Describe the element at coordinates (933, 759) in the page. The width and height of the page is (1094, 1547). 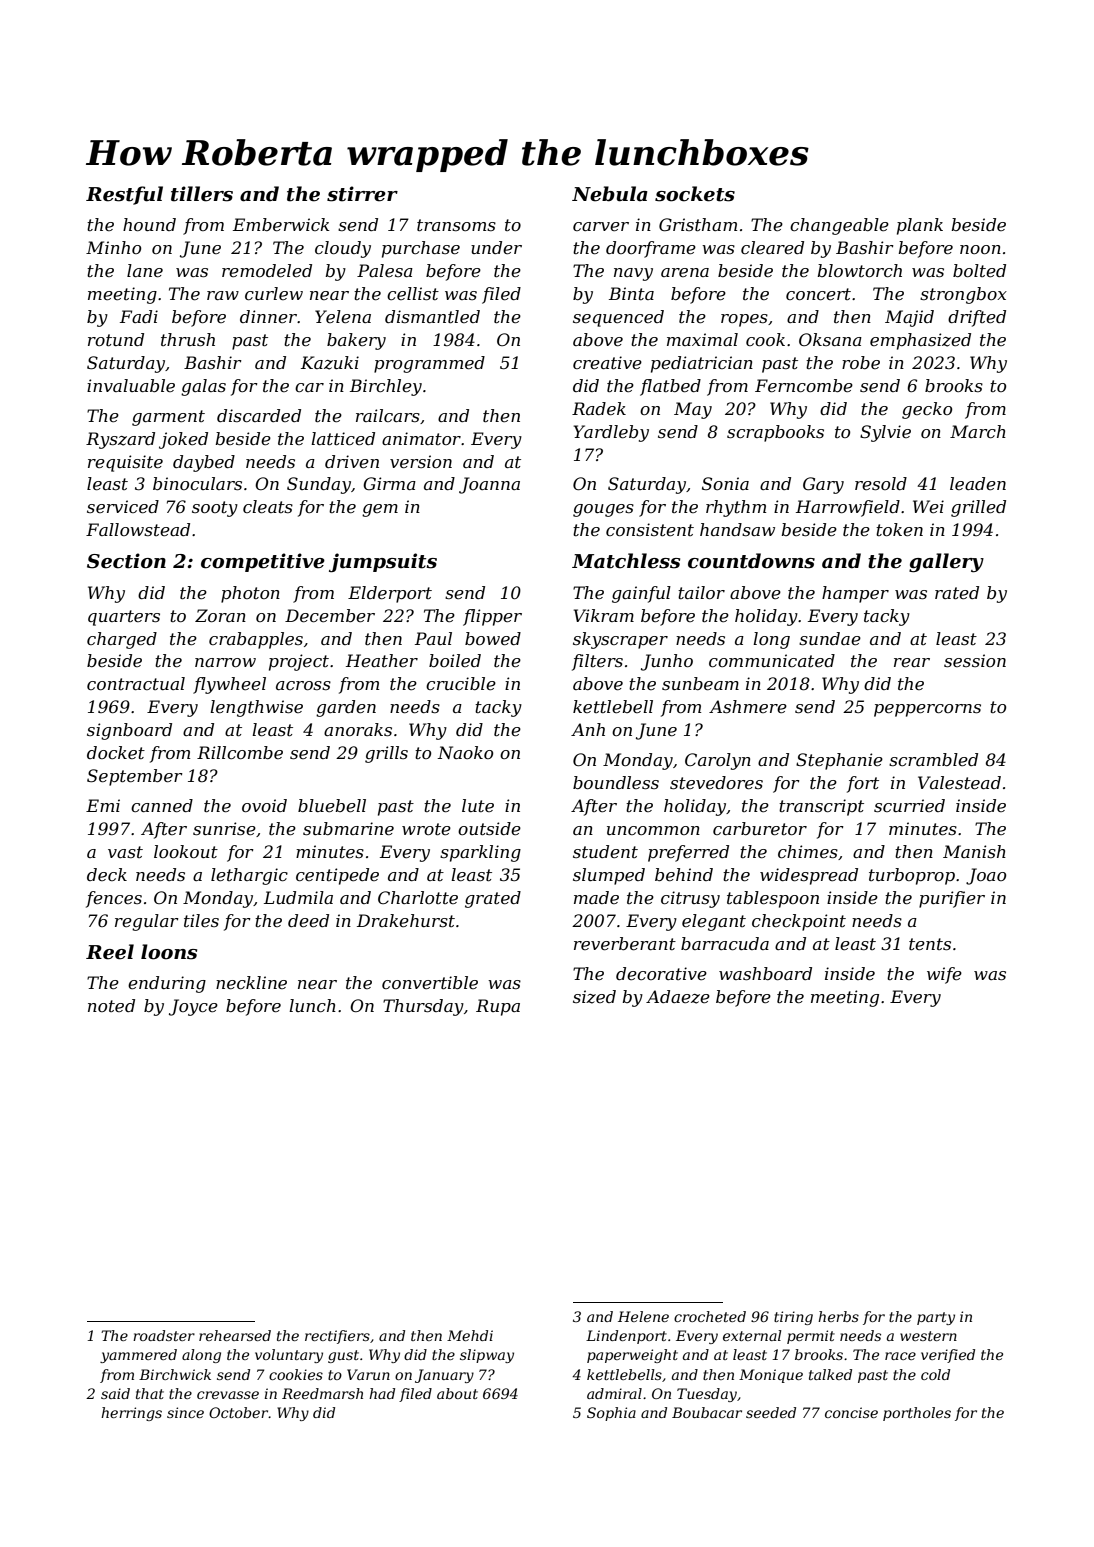
I see `scrambled` at that location.
